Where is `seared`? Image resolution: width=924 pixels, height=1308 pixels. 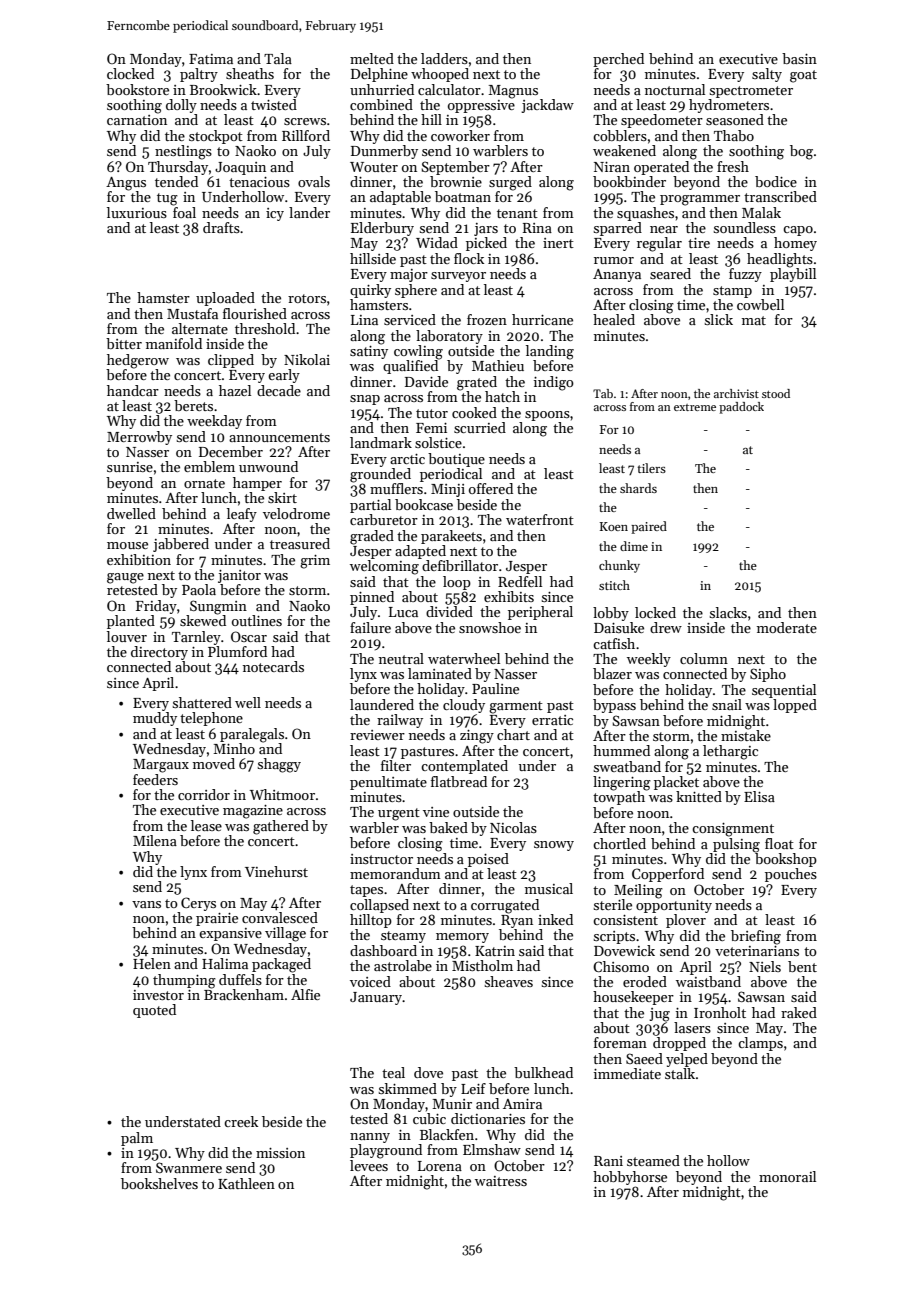 seared is located at coordinates (670, 273).
